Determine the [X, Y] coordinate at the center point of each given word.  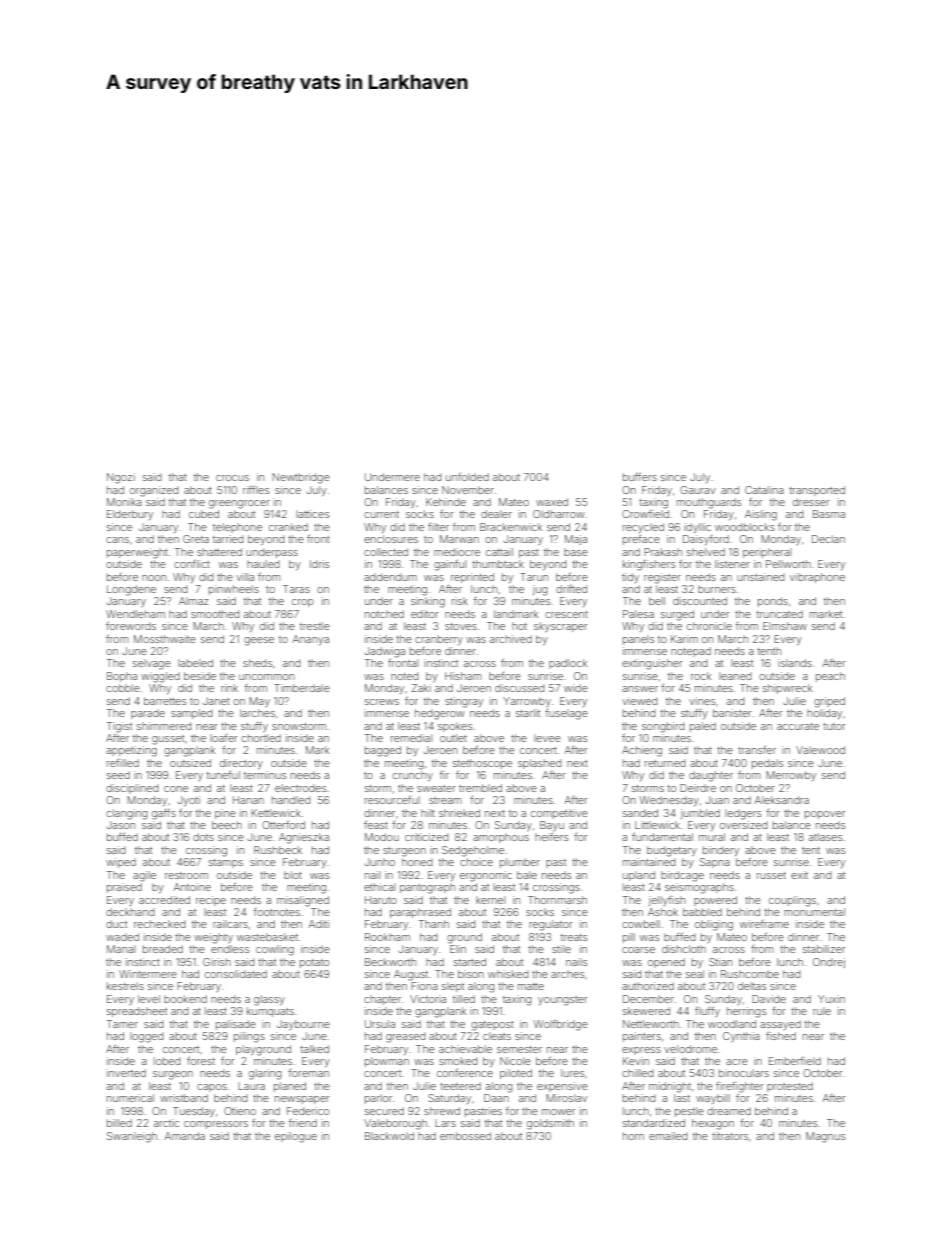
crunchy [413, 776]
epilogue [296, 1137]
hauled [263, 564]
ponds [773, 602]
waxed [552, 502]
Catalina [764, 490]
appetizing [131, 751]
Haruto [381, 900]
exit [799, 875]
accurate [798, 726]
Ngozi [121, 478]
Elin [458, 949]
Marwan [459, 539]
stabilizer [824, 949]
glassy [269, 1000]
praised [124, 888]
